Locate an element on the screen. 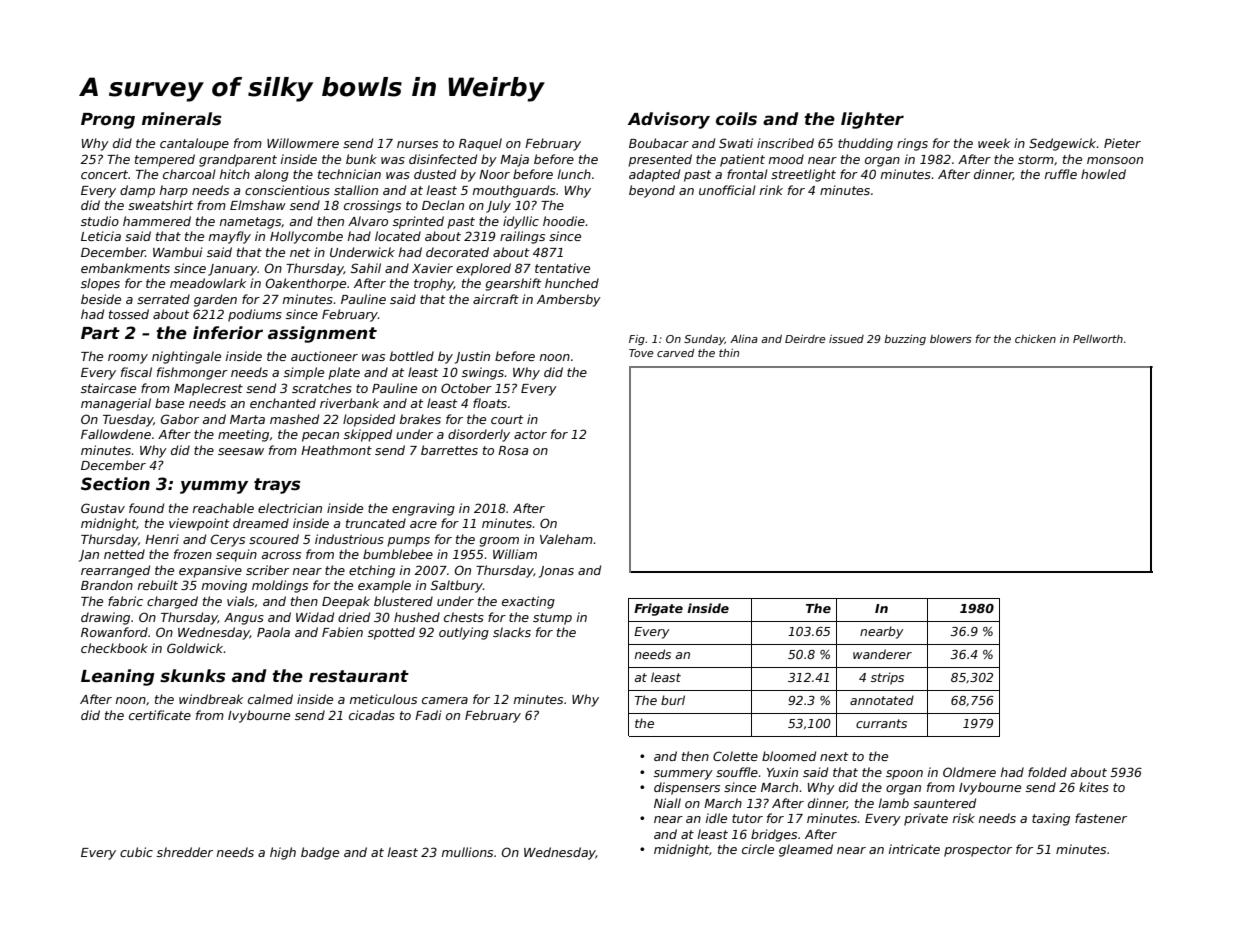 The width and height of the screenshot is (1233, 952). chicken is located at coordinates (1035, 339).
